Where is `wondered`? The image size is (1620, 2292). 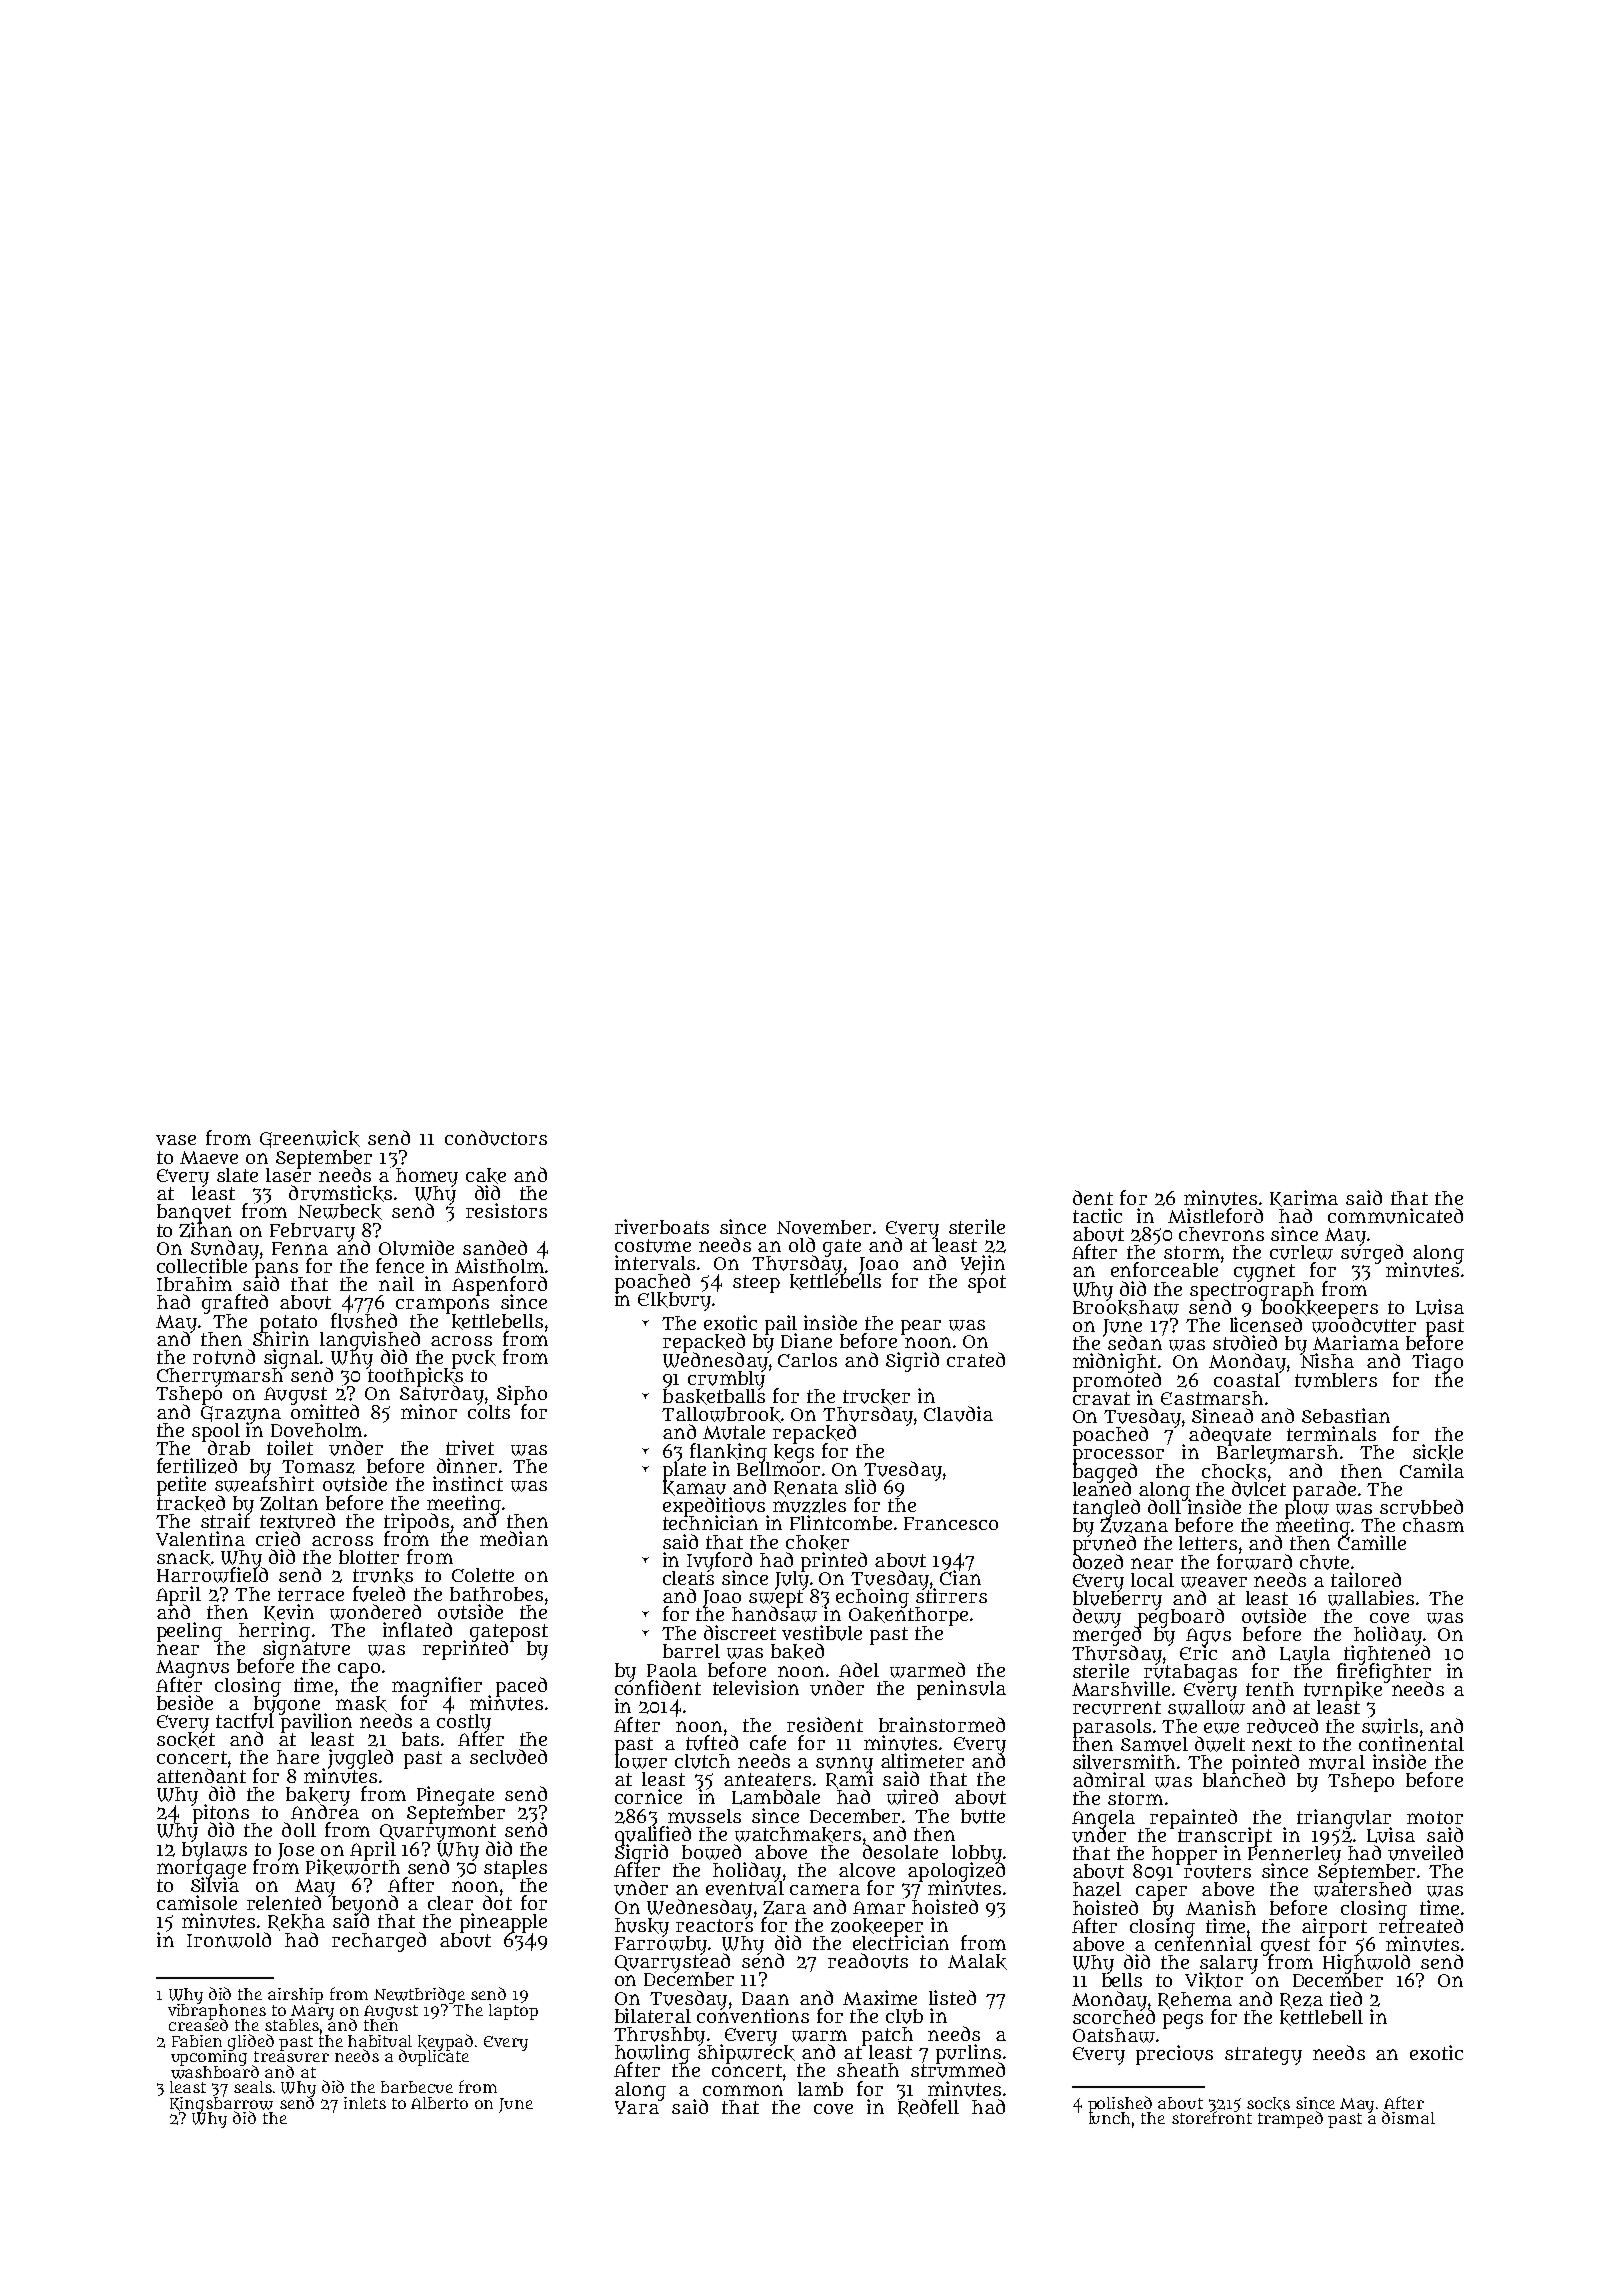
wondered is located at coordinates (375, 1612).
